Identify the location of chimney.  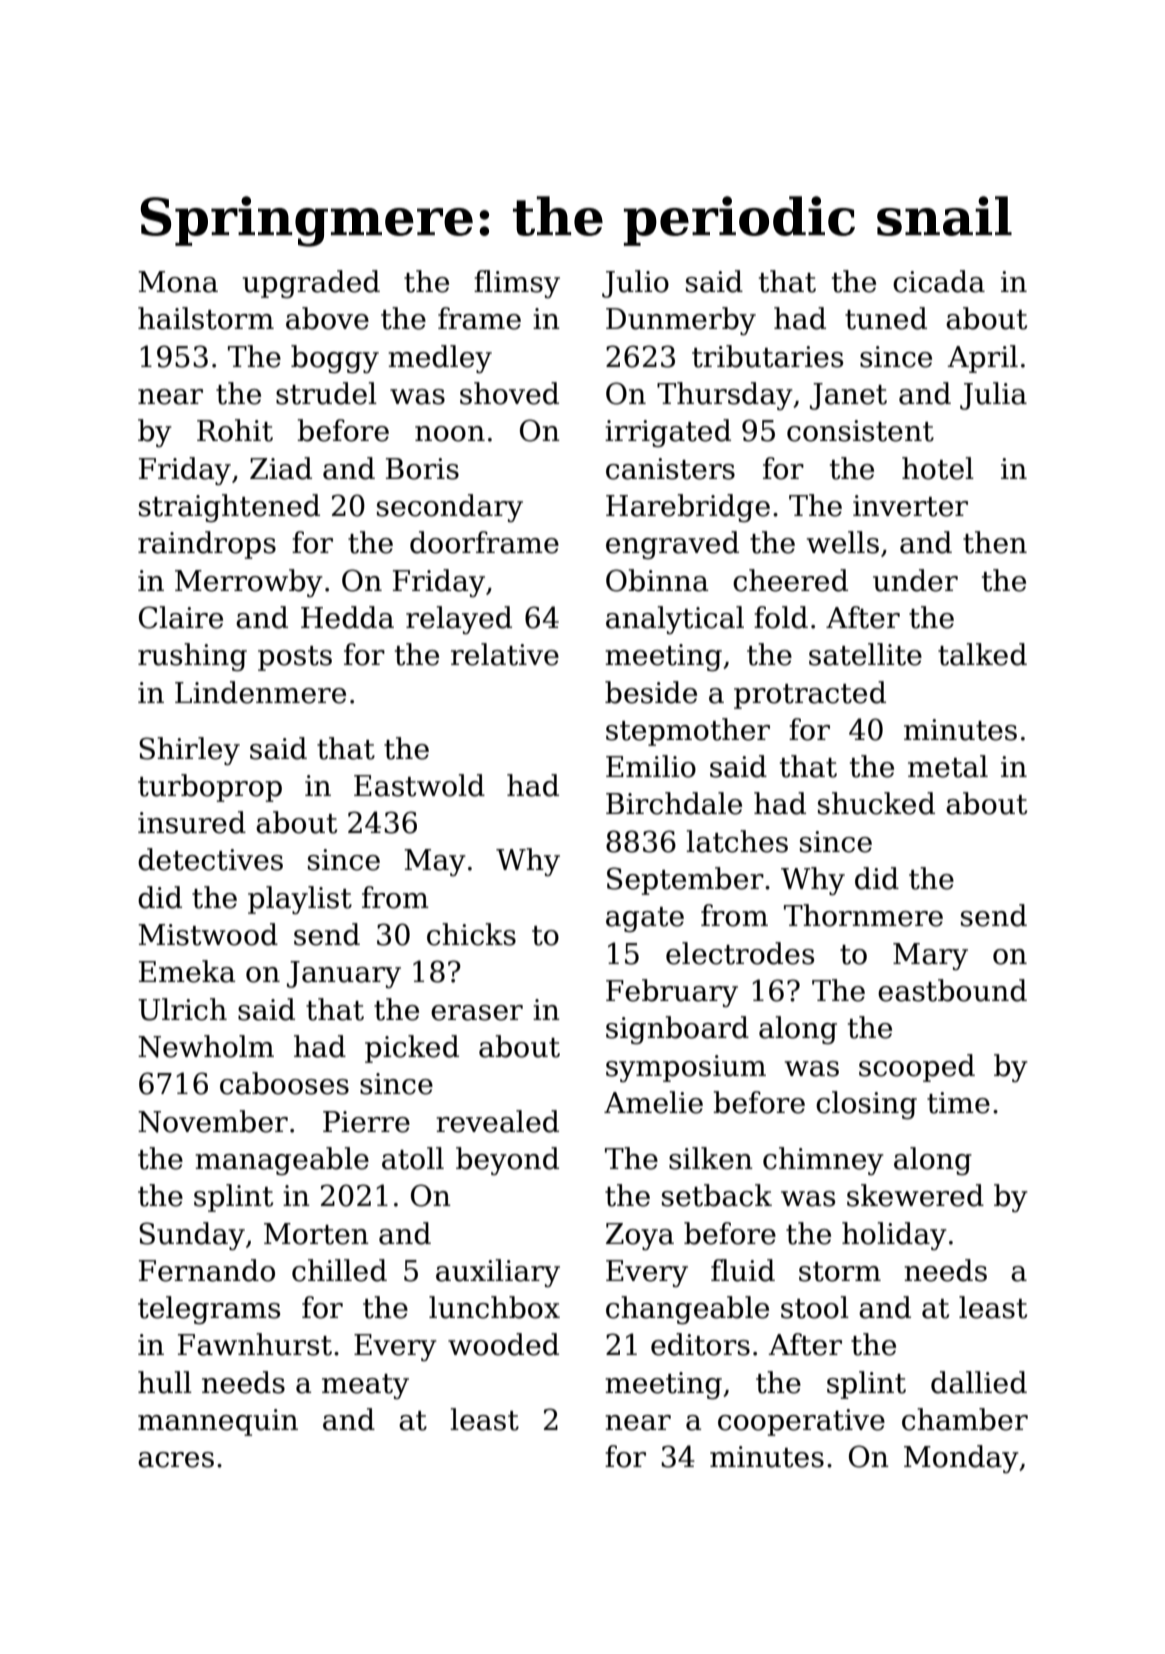
(823, 1161).
